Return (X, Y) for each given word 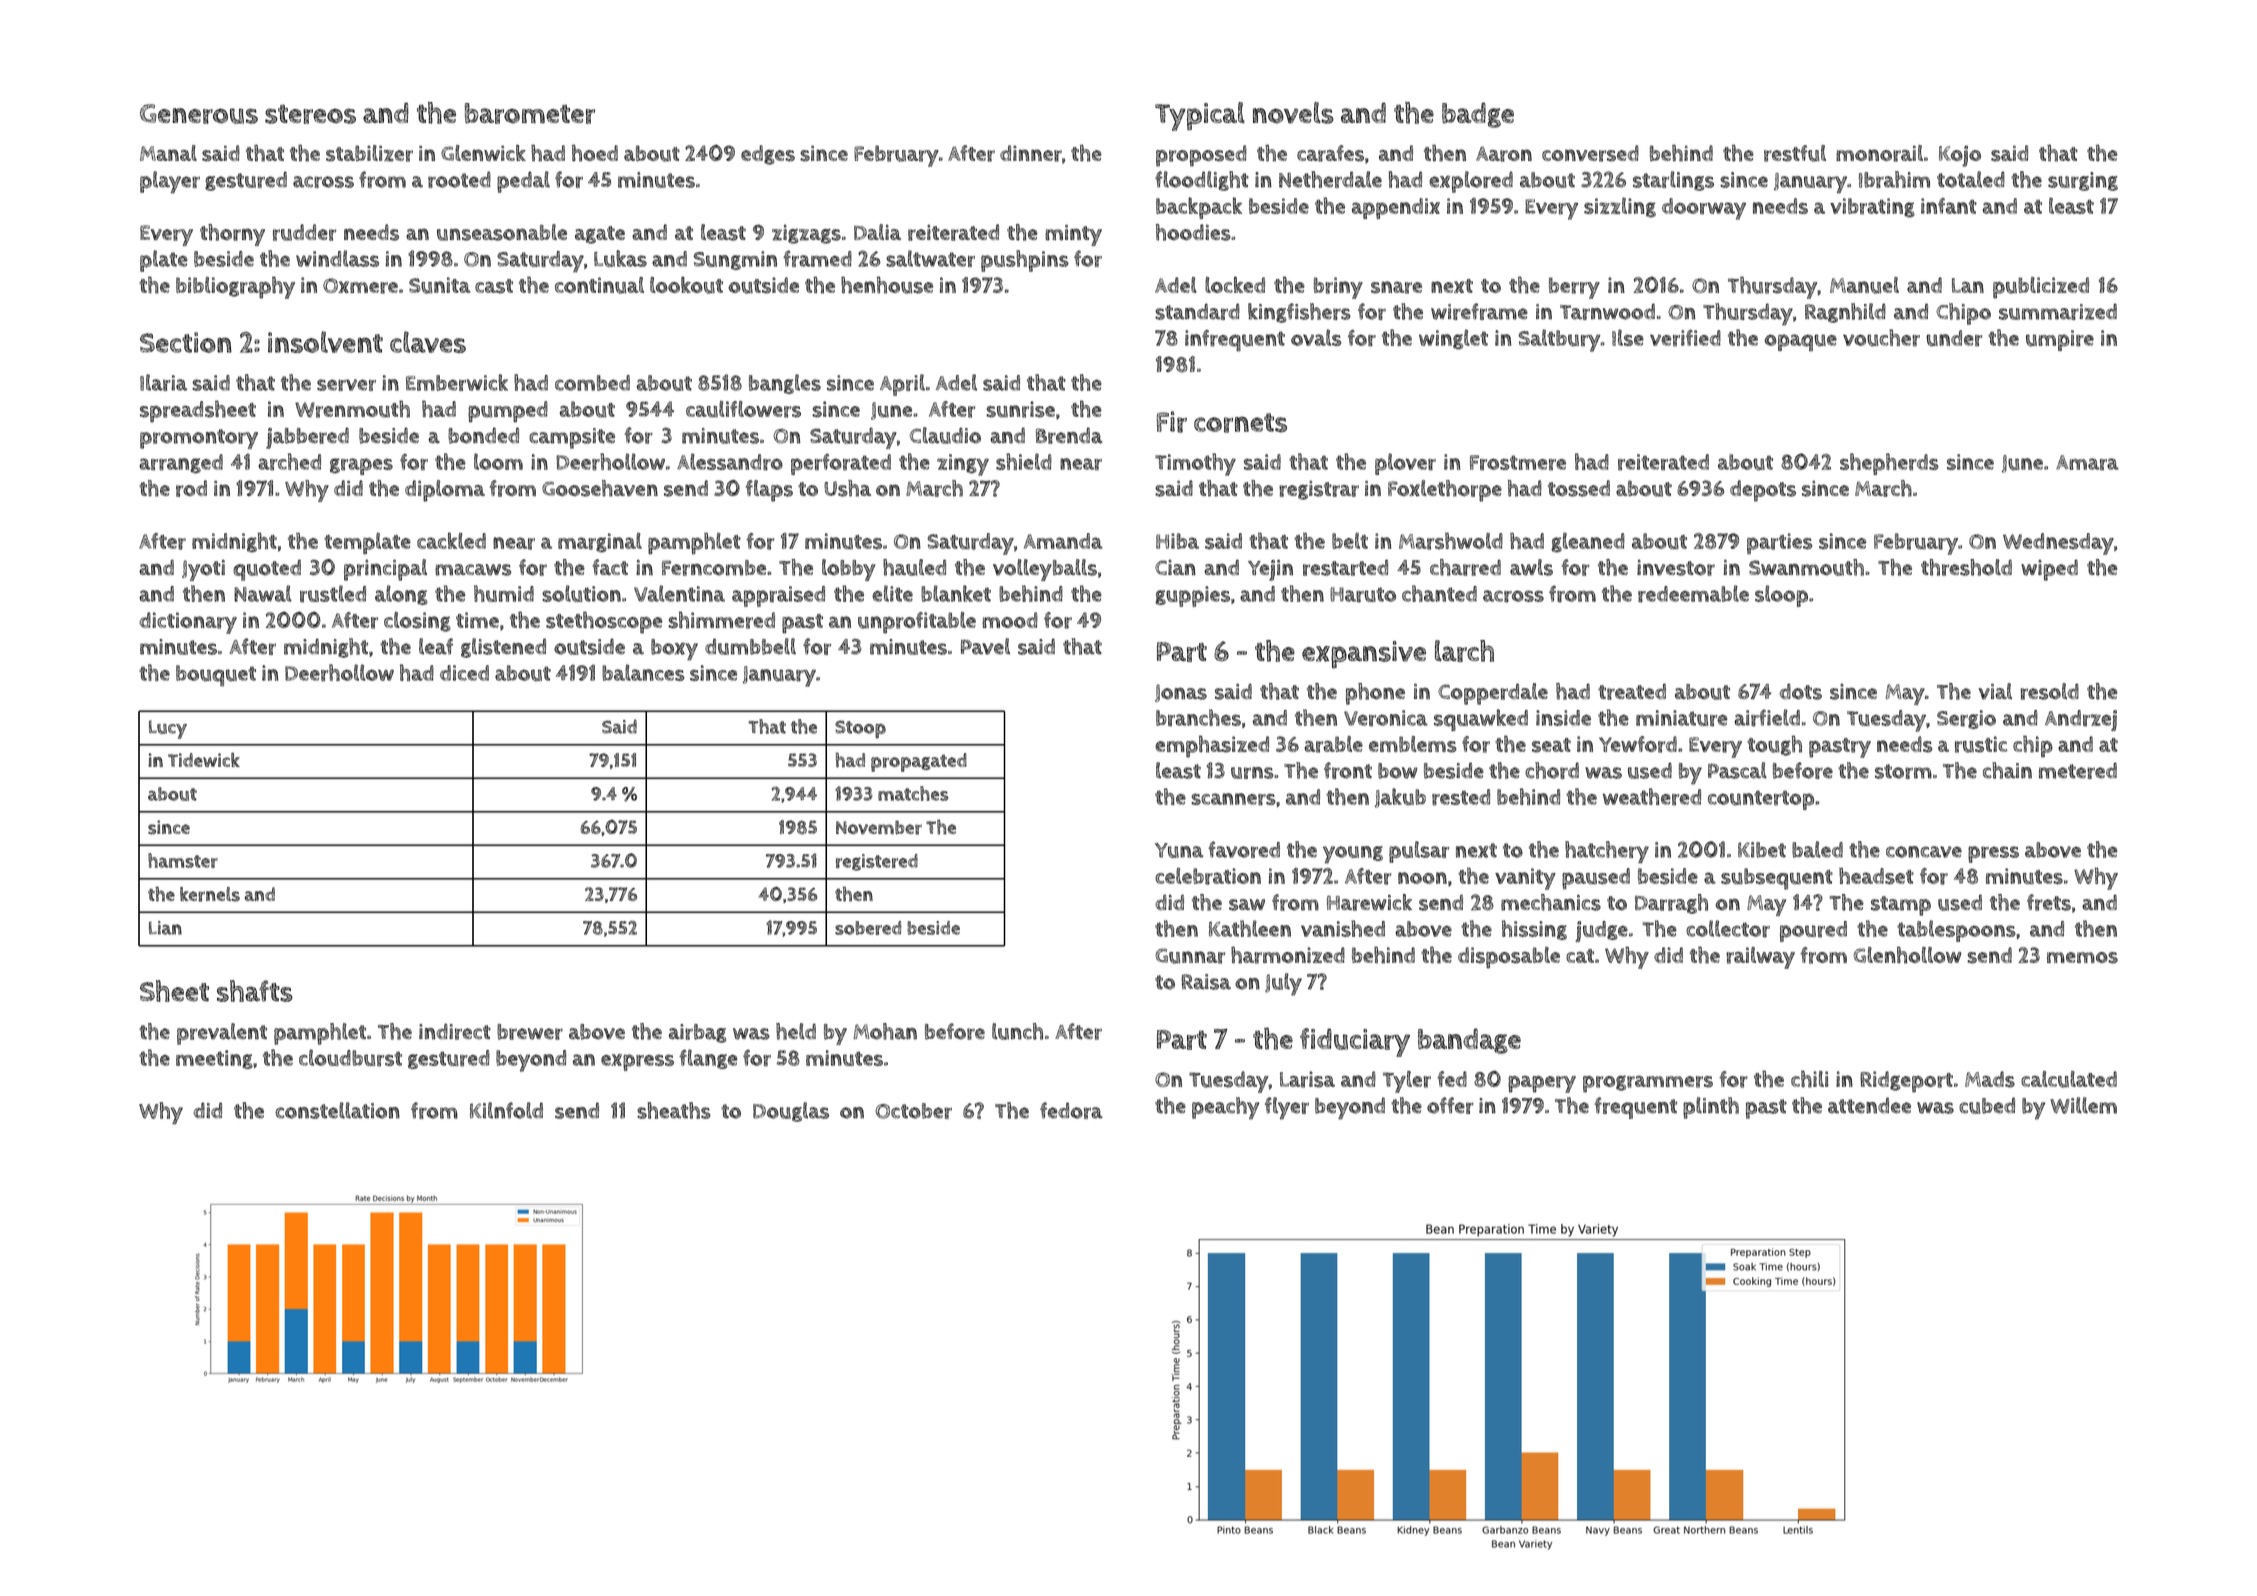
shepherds (1889, 464)
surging (2083, 181)
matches (913, 793)
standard (1197, 311)
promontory (199, 439)
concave (1924, 852)
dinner (1031, 153)
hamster (183, 860)
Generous (199, 114)
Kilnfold (506, 1110)
